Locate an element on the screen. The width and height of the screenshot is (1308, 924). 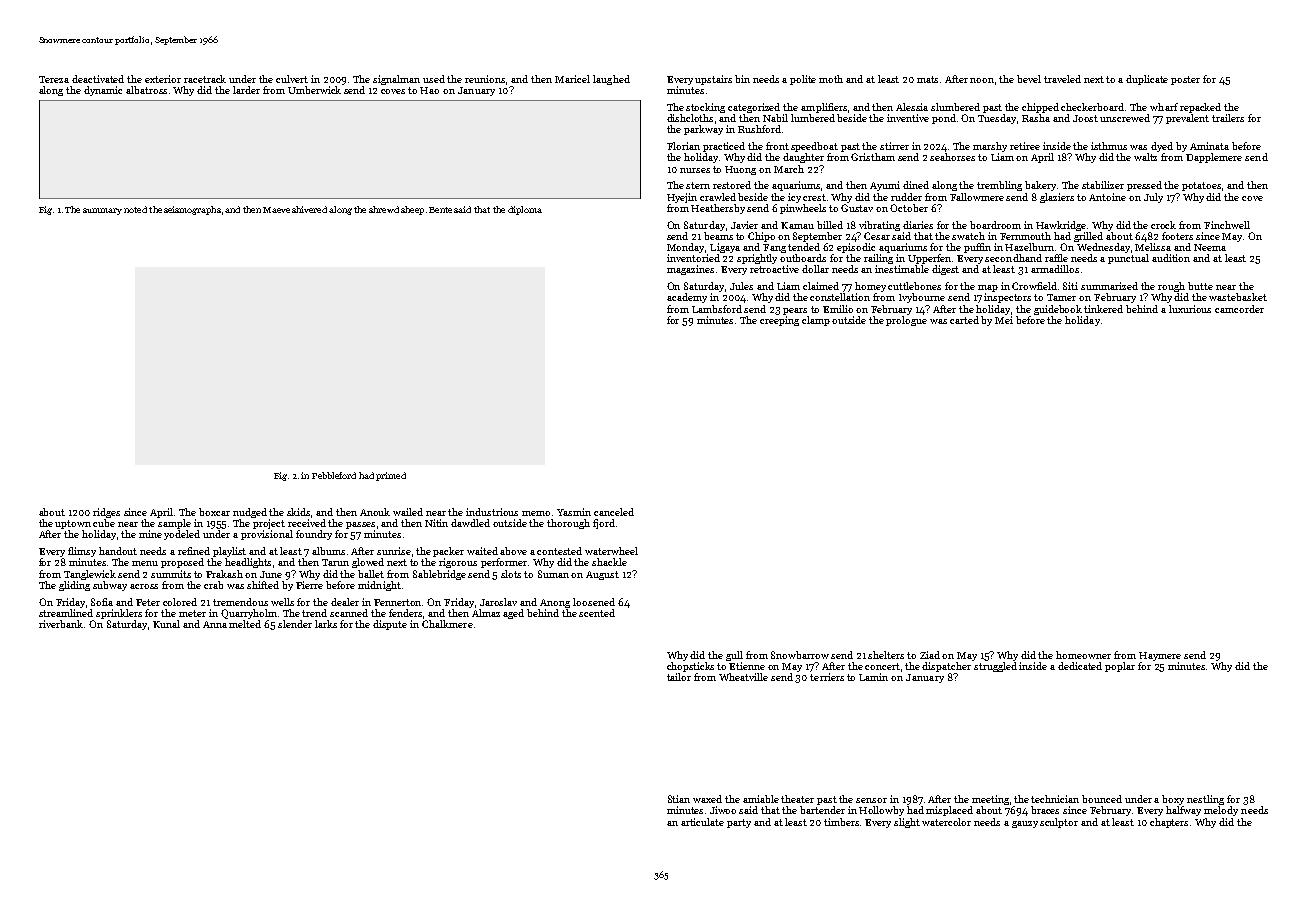
Chalkmere is located at coordinates (447, 624).
